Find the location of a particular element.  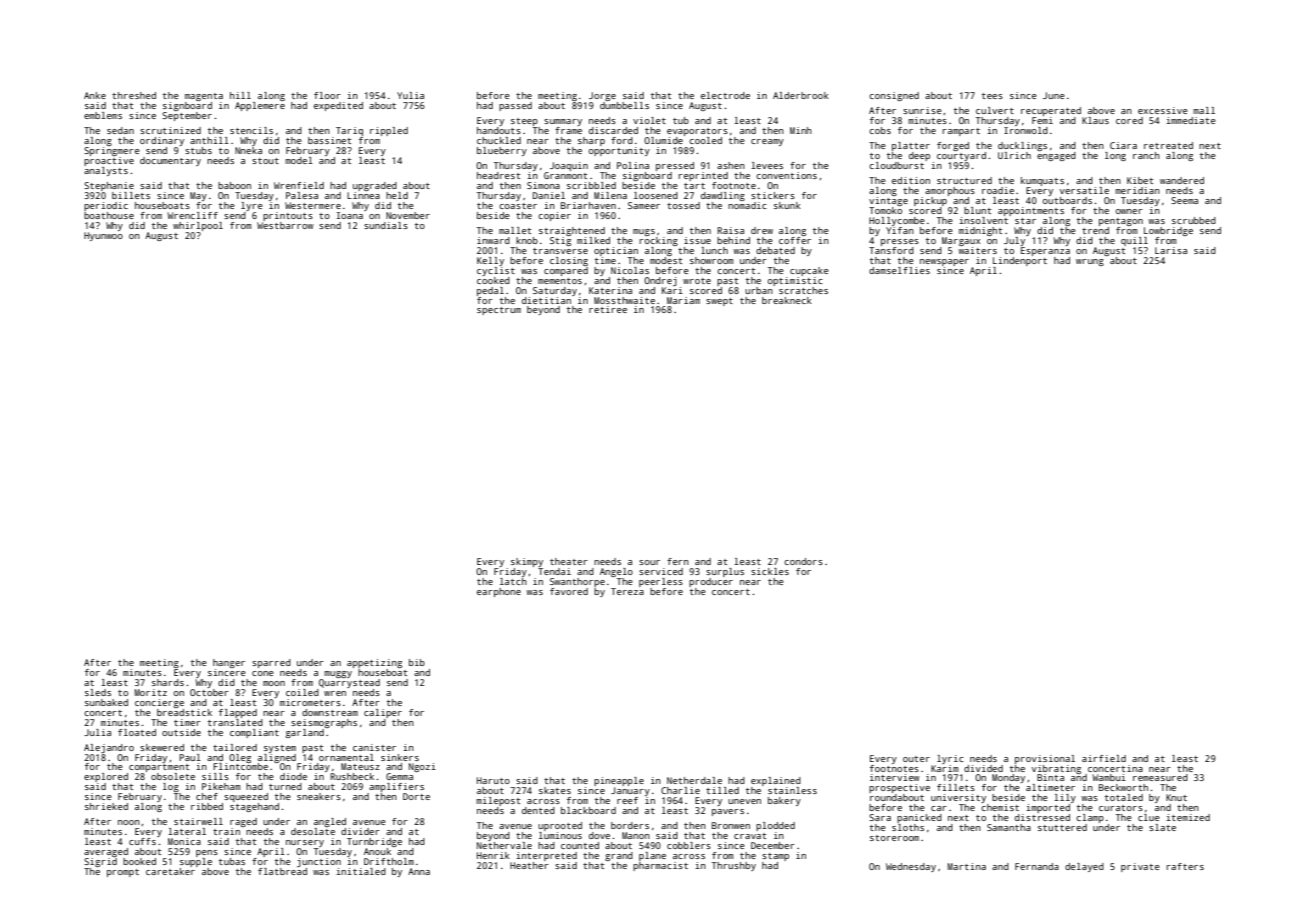

emblems is located at coordinates (103, 115).
